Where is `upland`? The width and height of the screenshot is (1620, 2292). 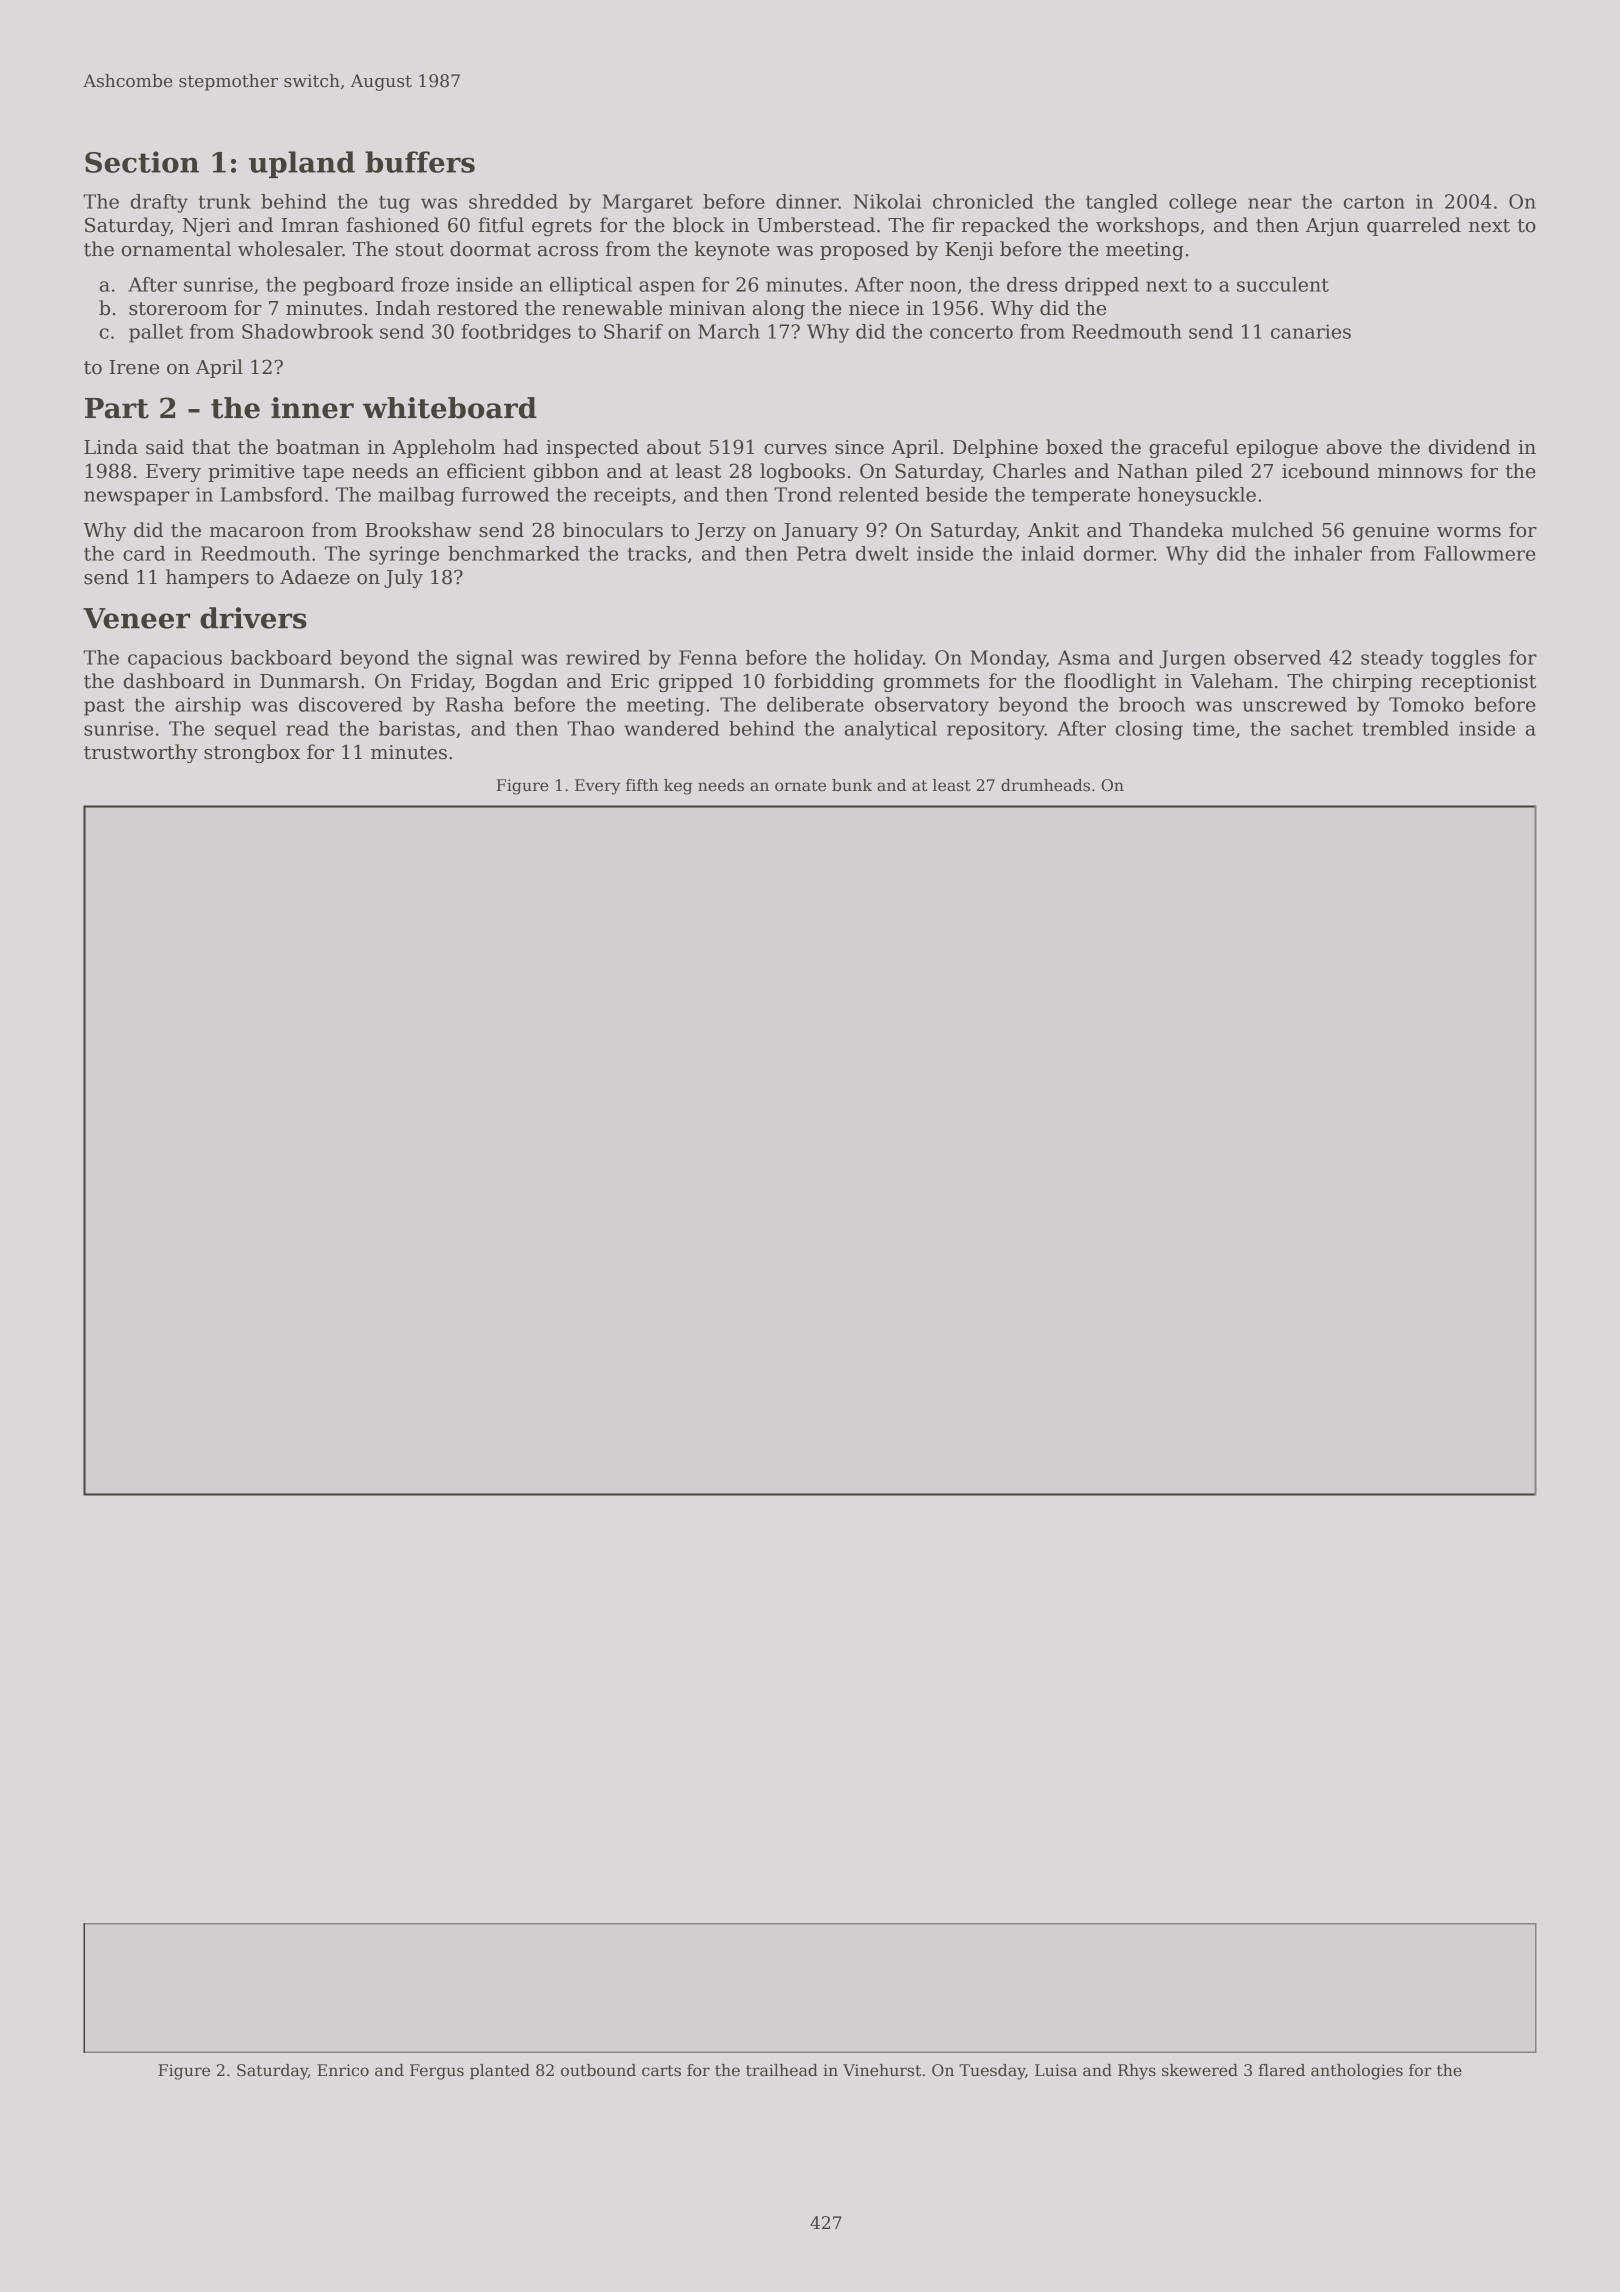 upland is located at coordinates (302, 164).
